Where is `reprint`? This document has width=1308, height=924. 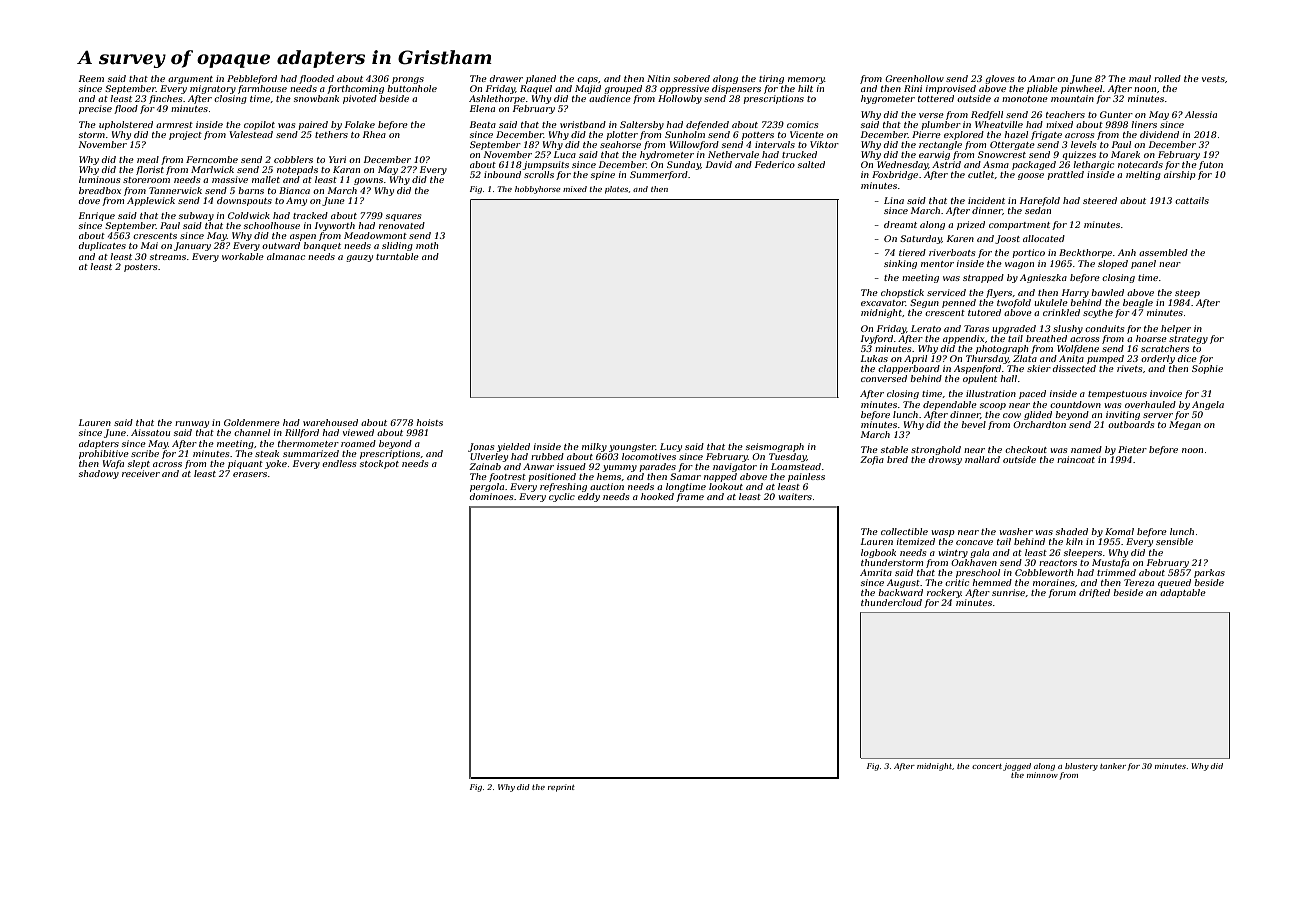 reprint is located at coordinates (561, 788).
